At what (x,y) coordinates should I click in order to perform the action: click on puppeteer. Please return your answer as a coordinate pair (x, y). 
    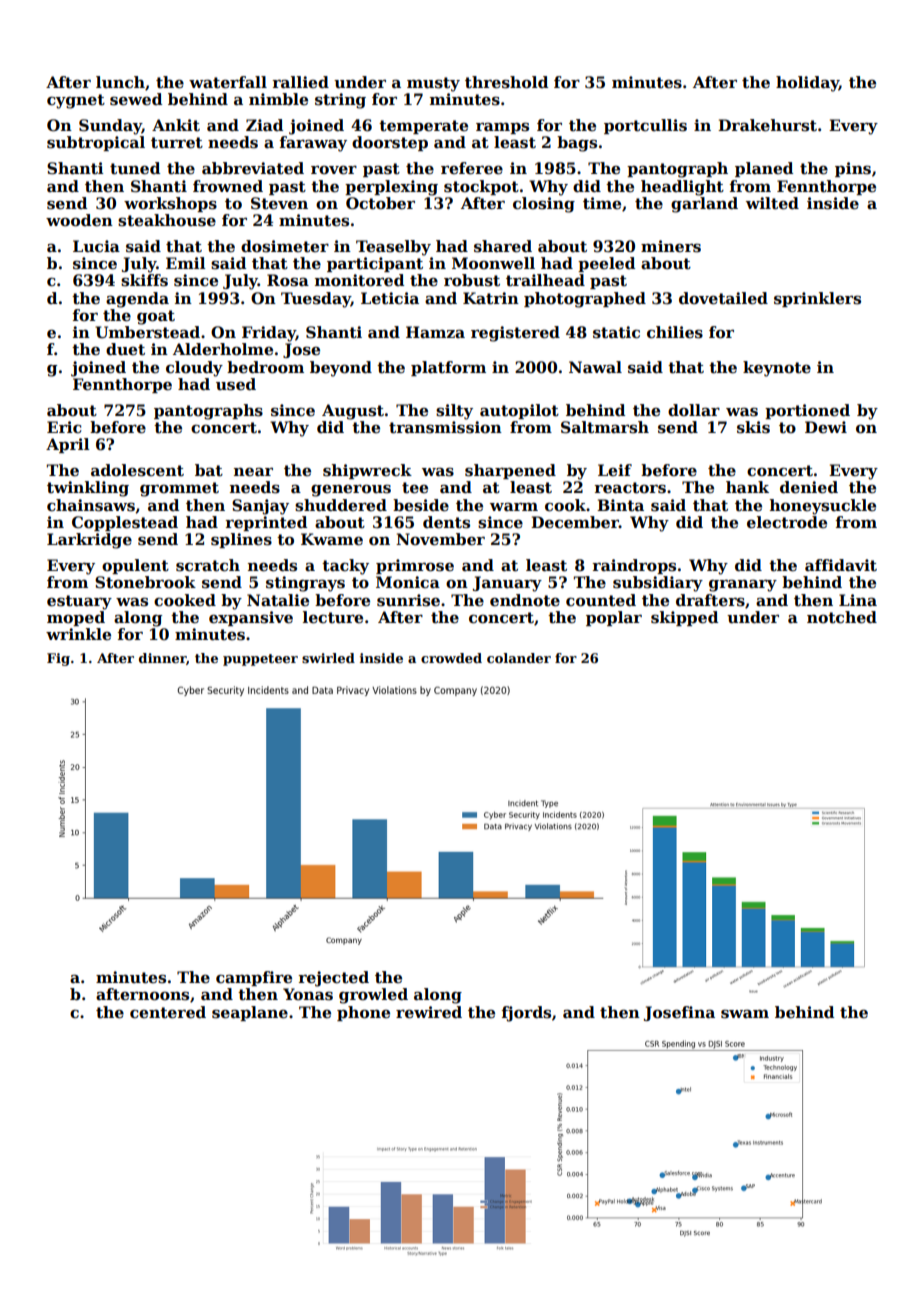
    Looking at the image, I should click on (260, 660).
